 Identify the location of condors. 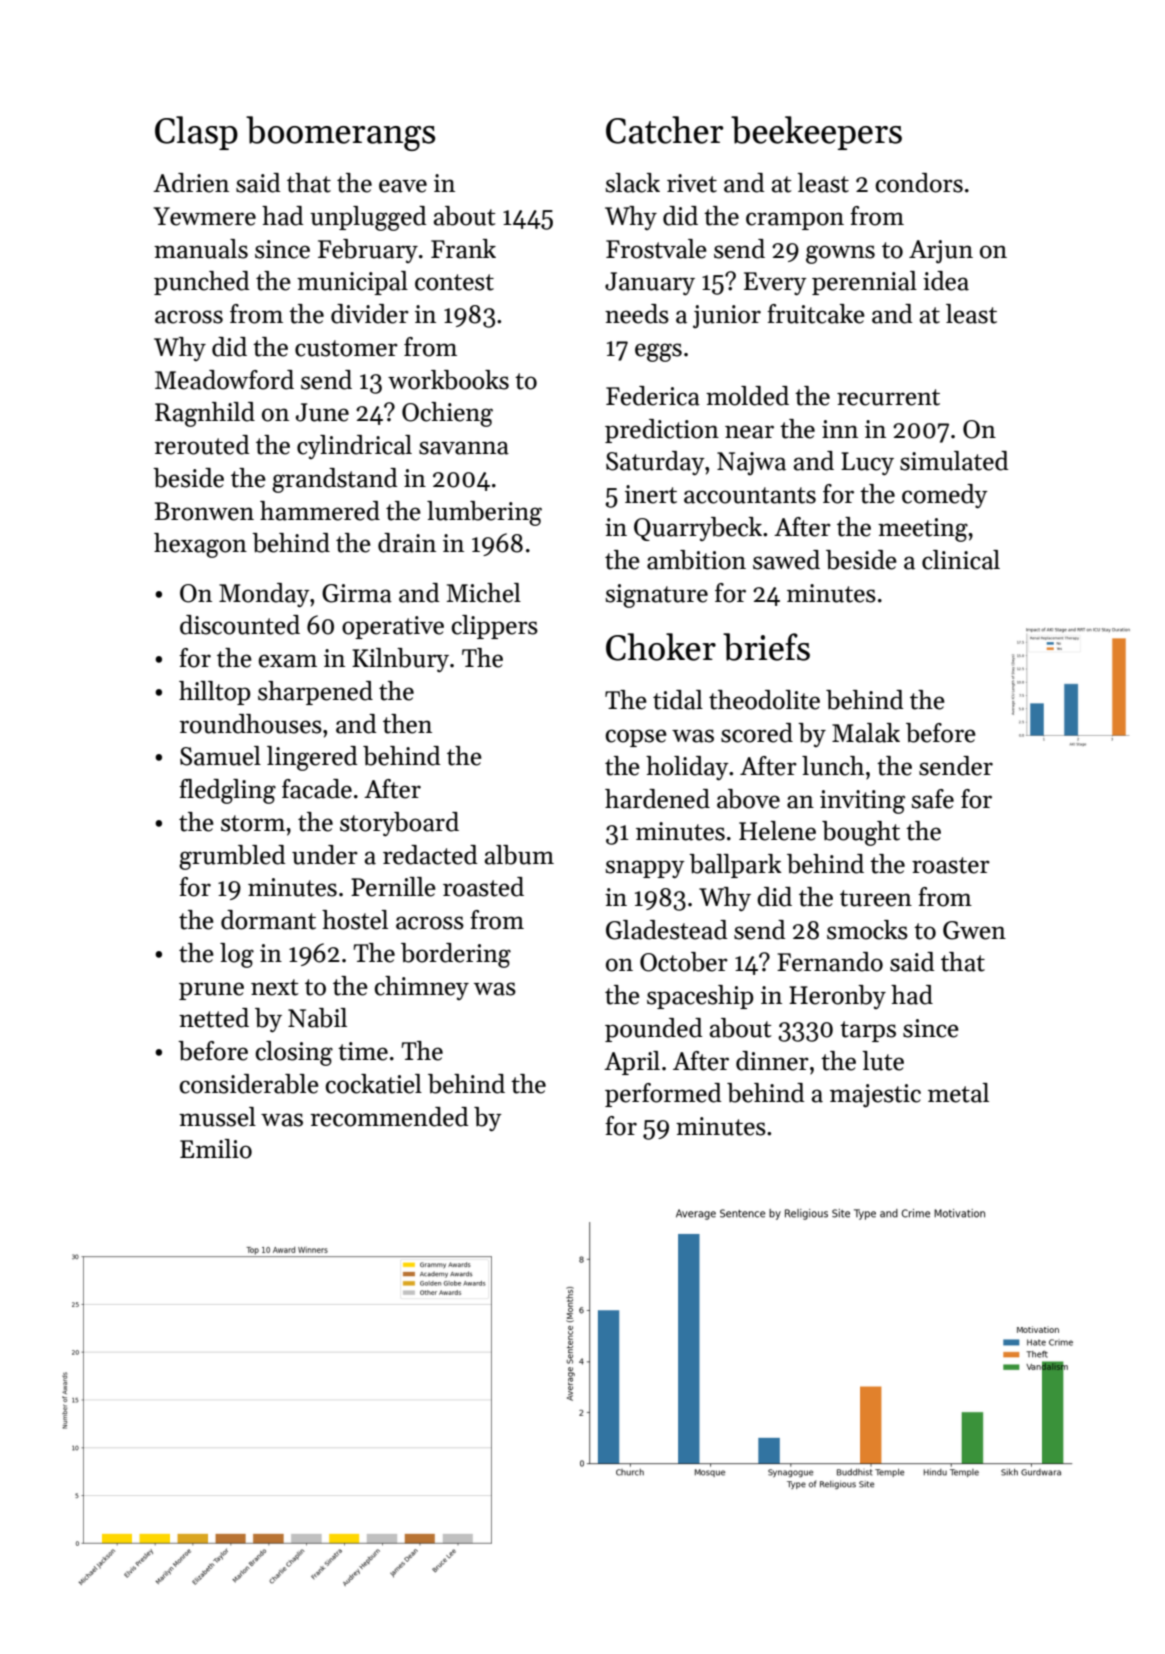
(919, 183).
